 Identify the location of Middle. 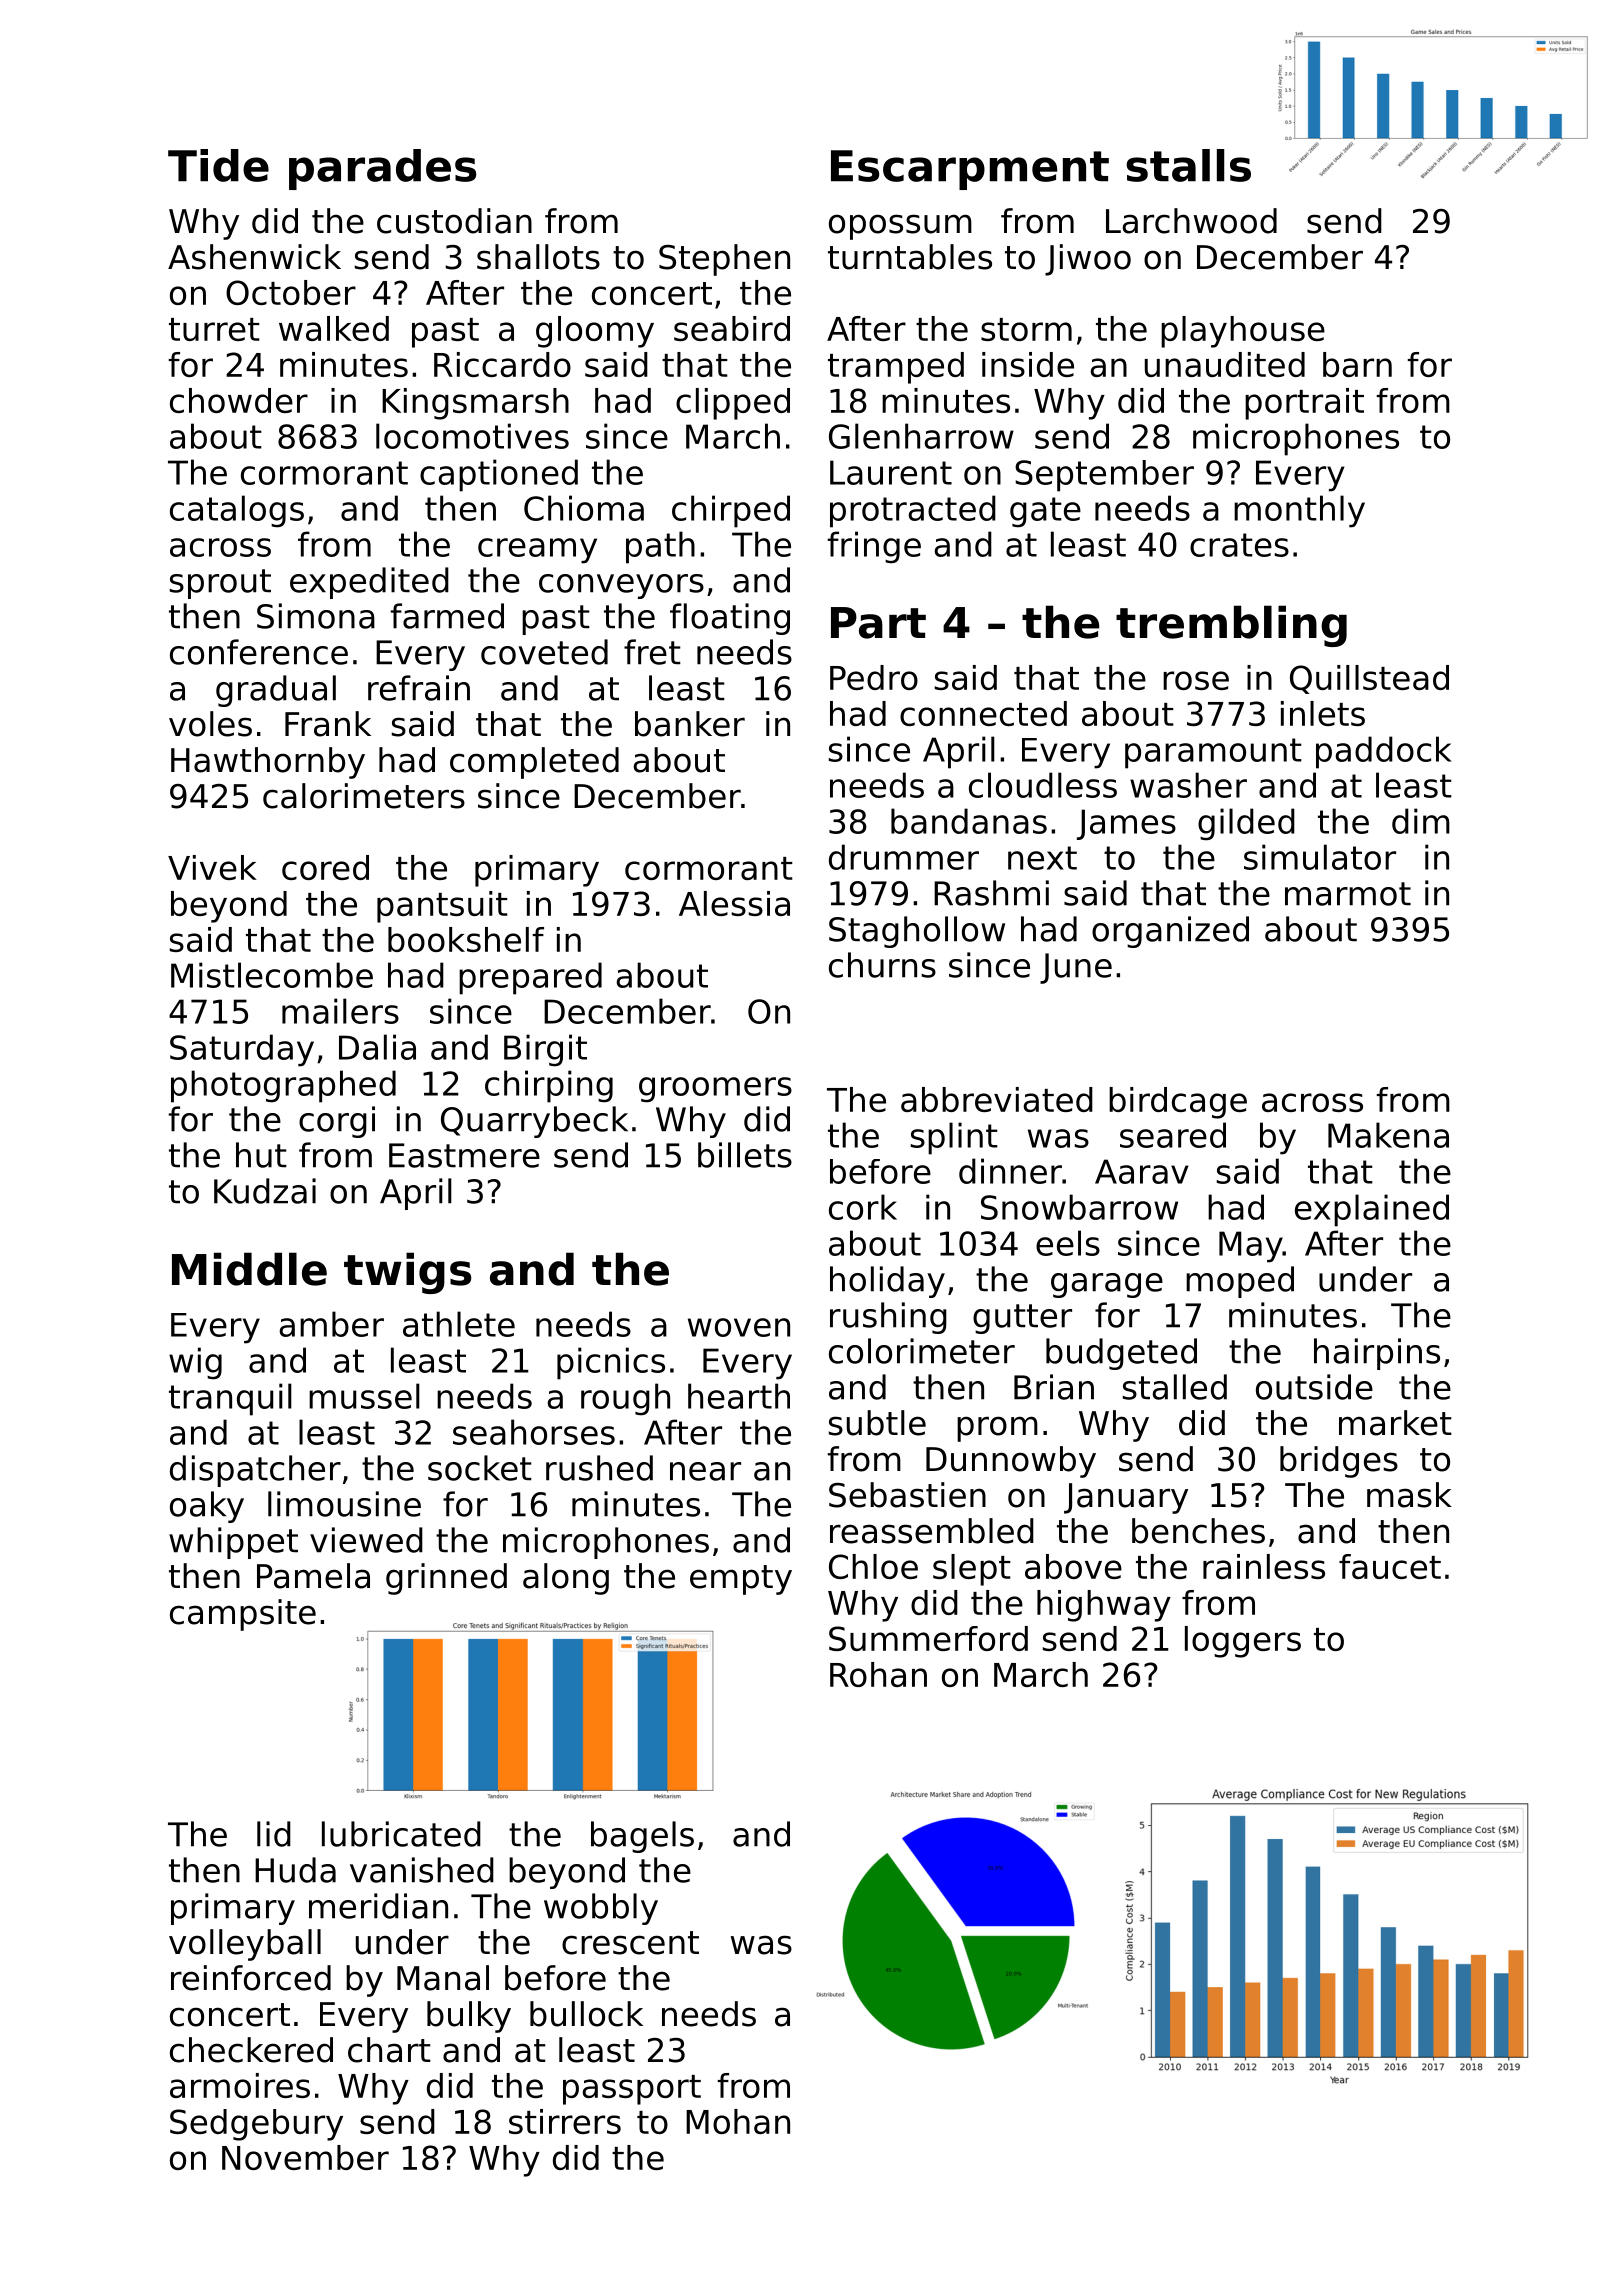
(249, 1269).
